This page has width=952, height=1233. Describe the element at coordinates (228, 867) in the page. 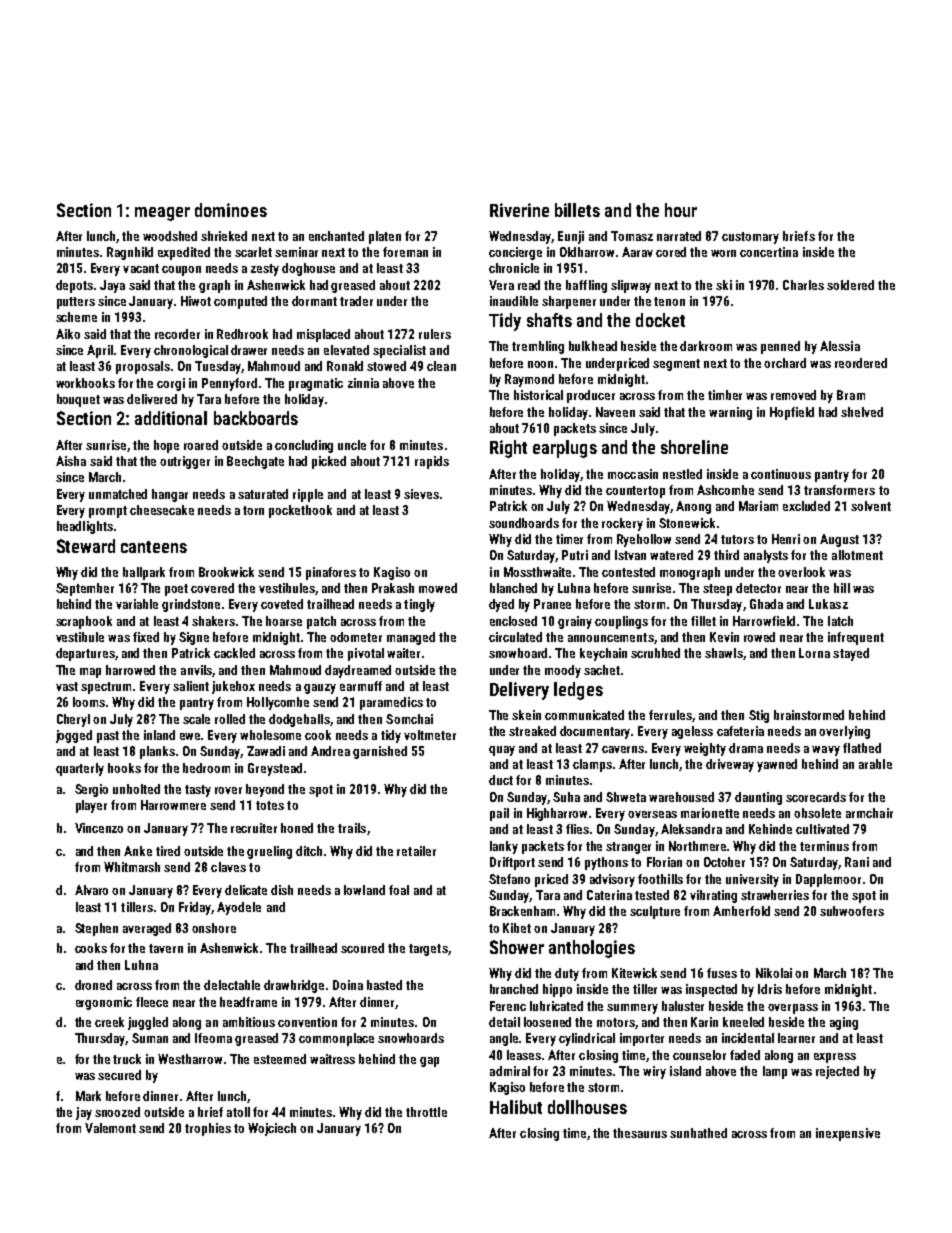

I see `claves` at that location.
